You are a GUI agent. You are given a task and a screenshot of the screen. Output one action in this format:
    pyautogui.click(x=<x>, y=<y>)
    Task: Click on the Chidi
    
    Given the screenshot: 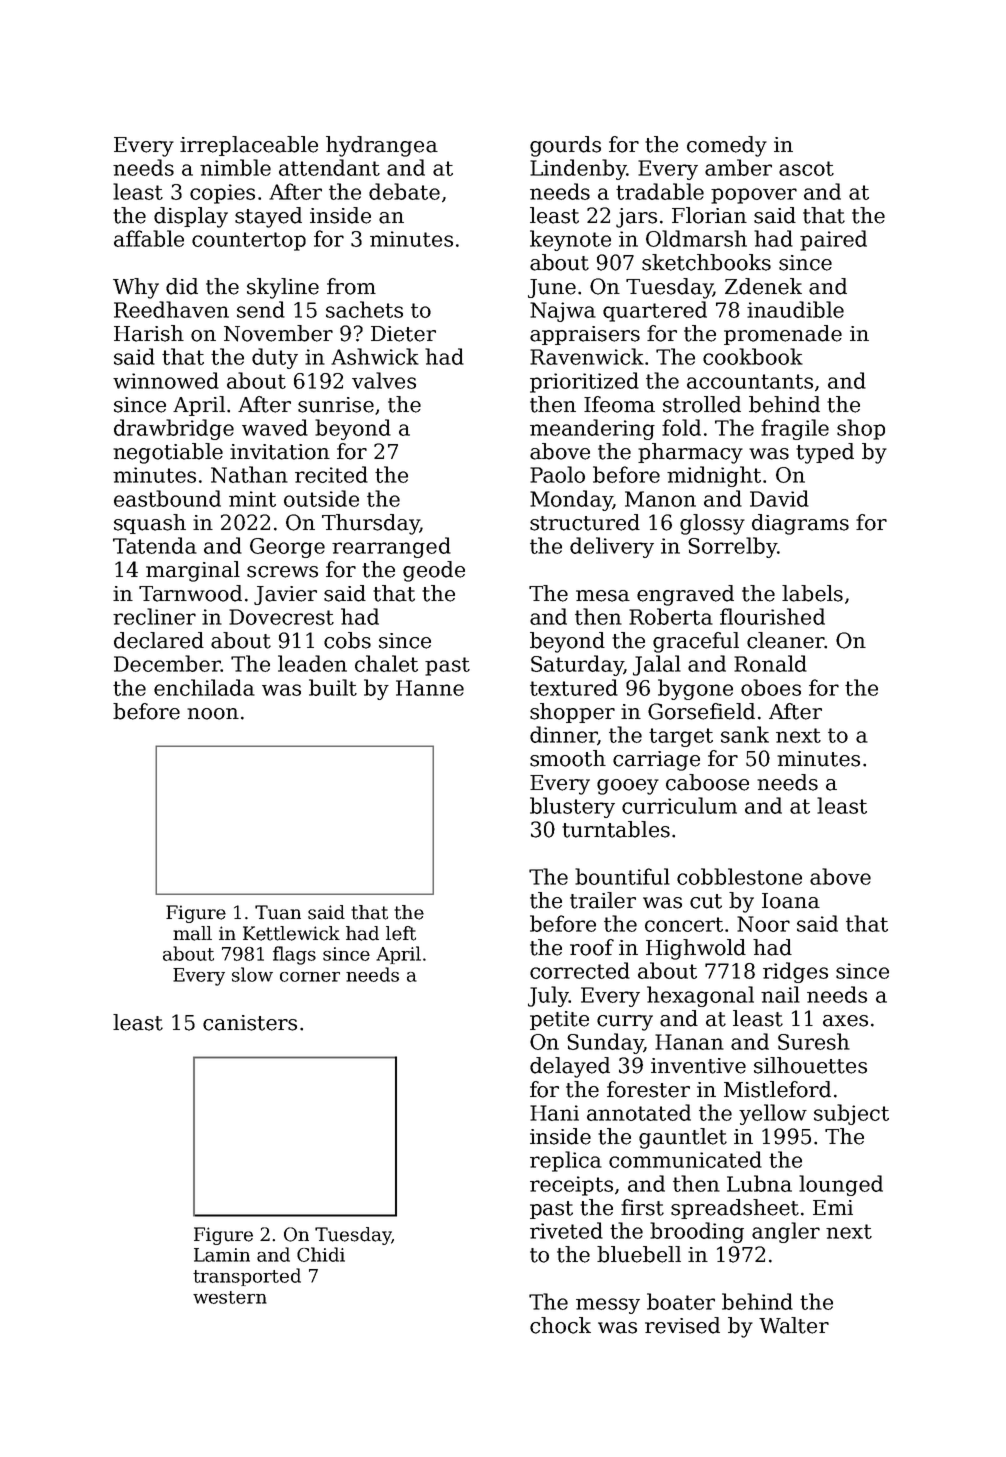 What is the action you would take?
    pyautogui.click(x=321, y=1254)
